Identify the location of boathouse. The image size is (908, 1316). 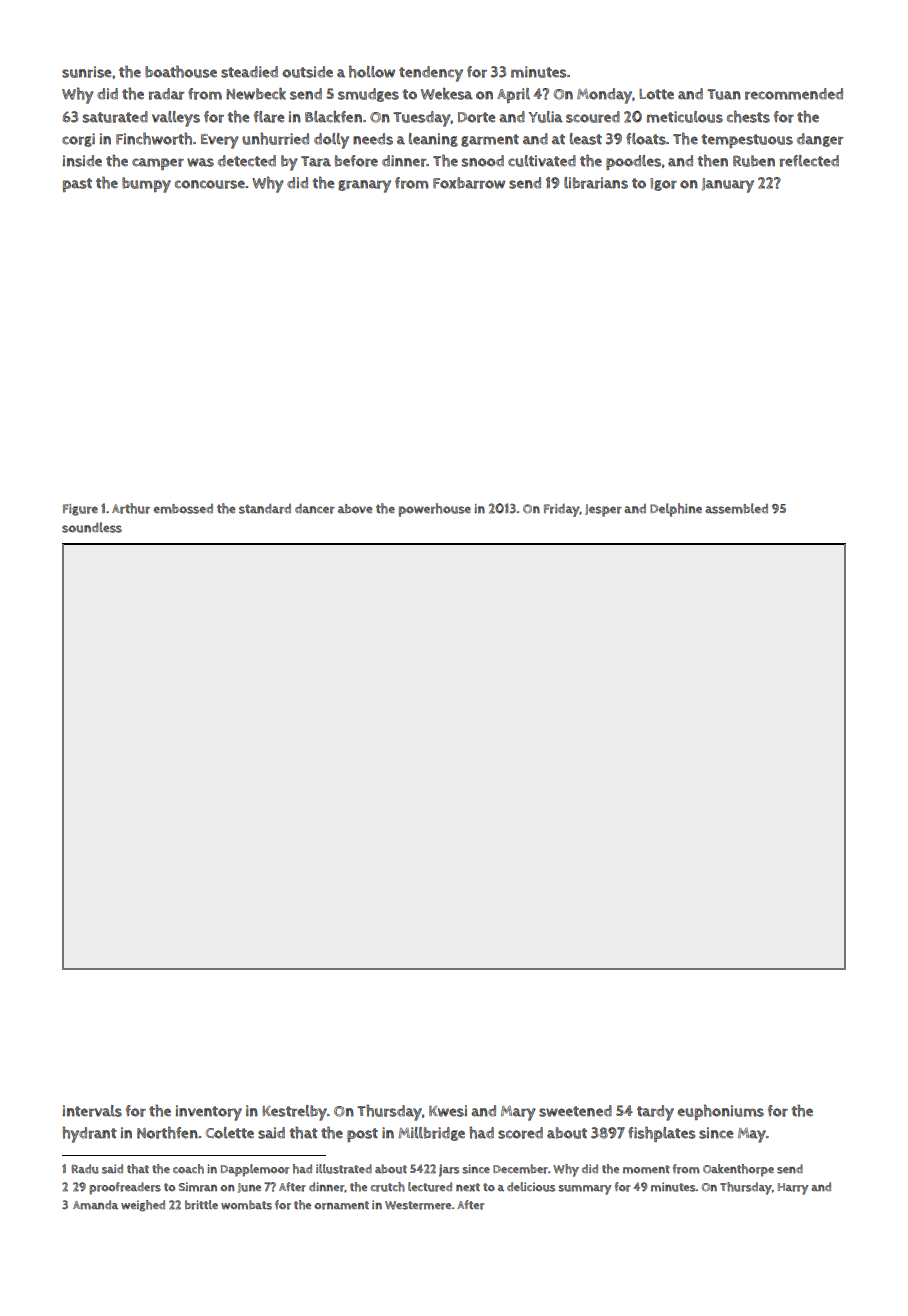
(181, 71).
